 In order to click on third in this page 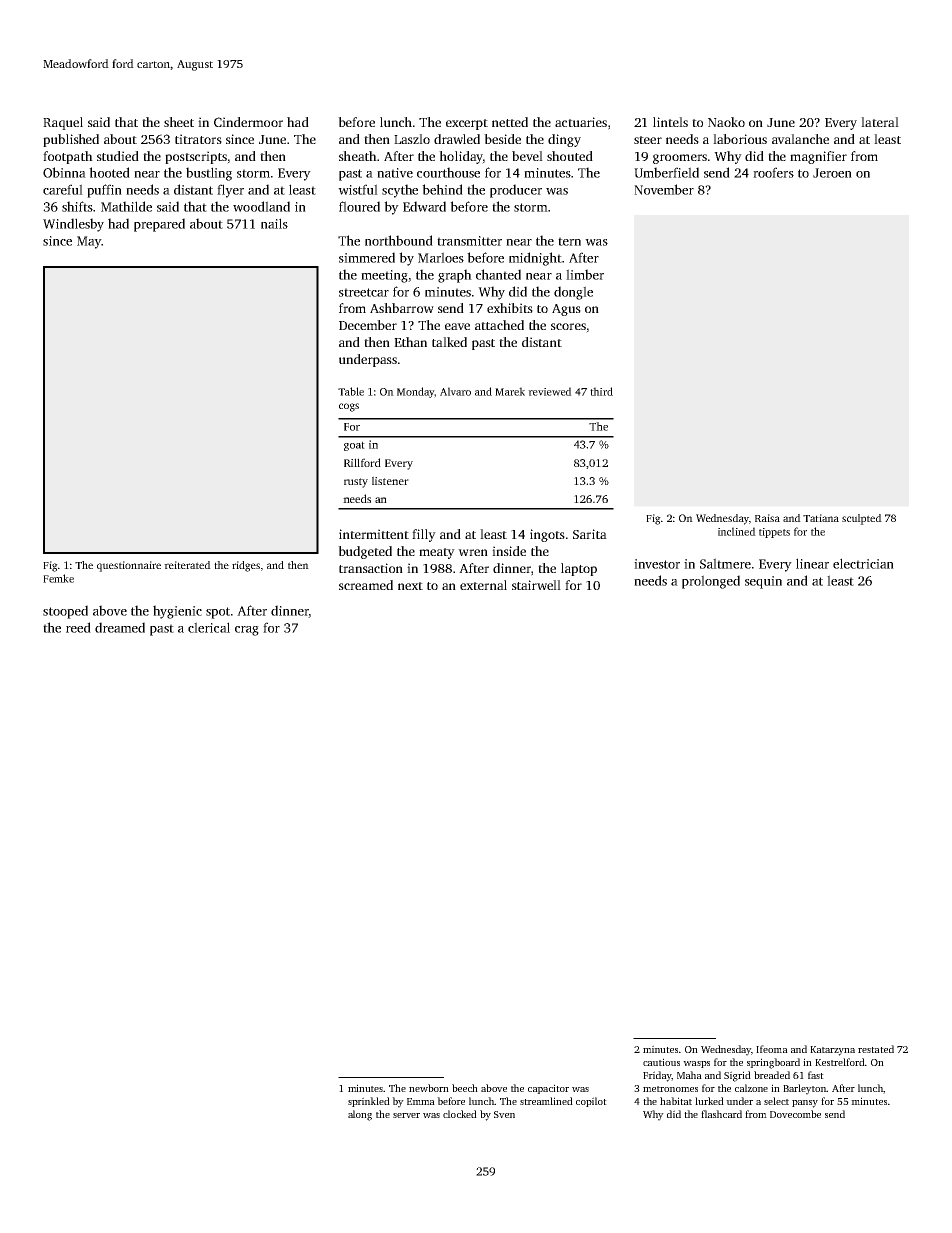, I will do `click(601, 391)`.
